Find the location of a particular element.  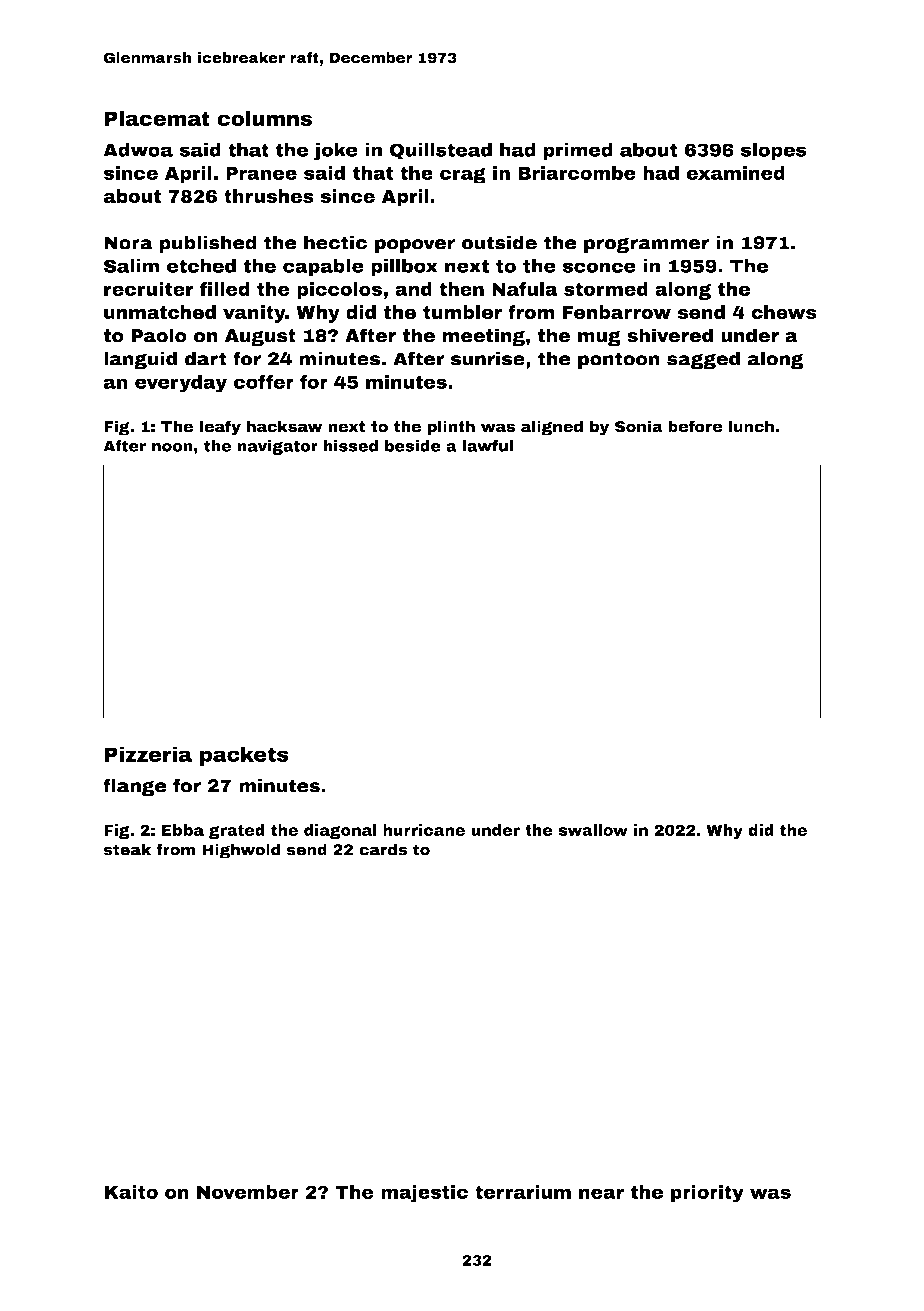

swallow is located at coordinates (593, 830).
